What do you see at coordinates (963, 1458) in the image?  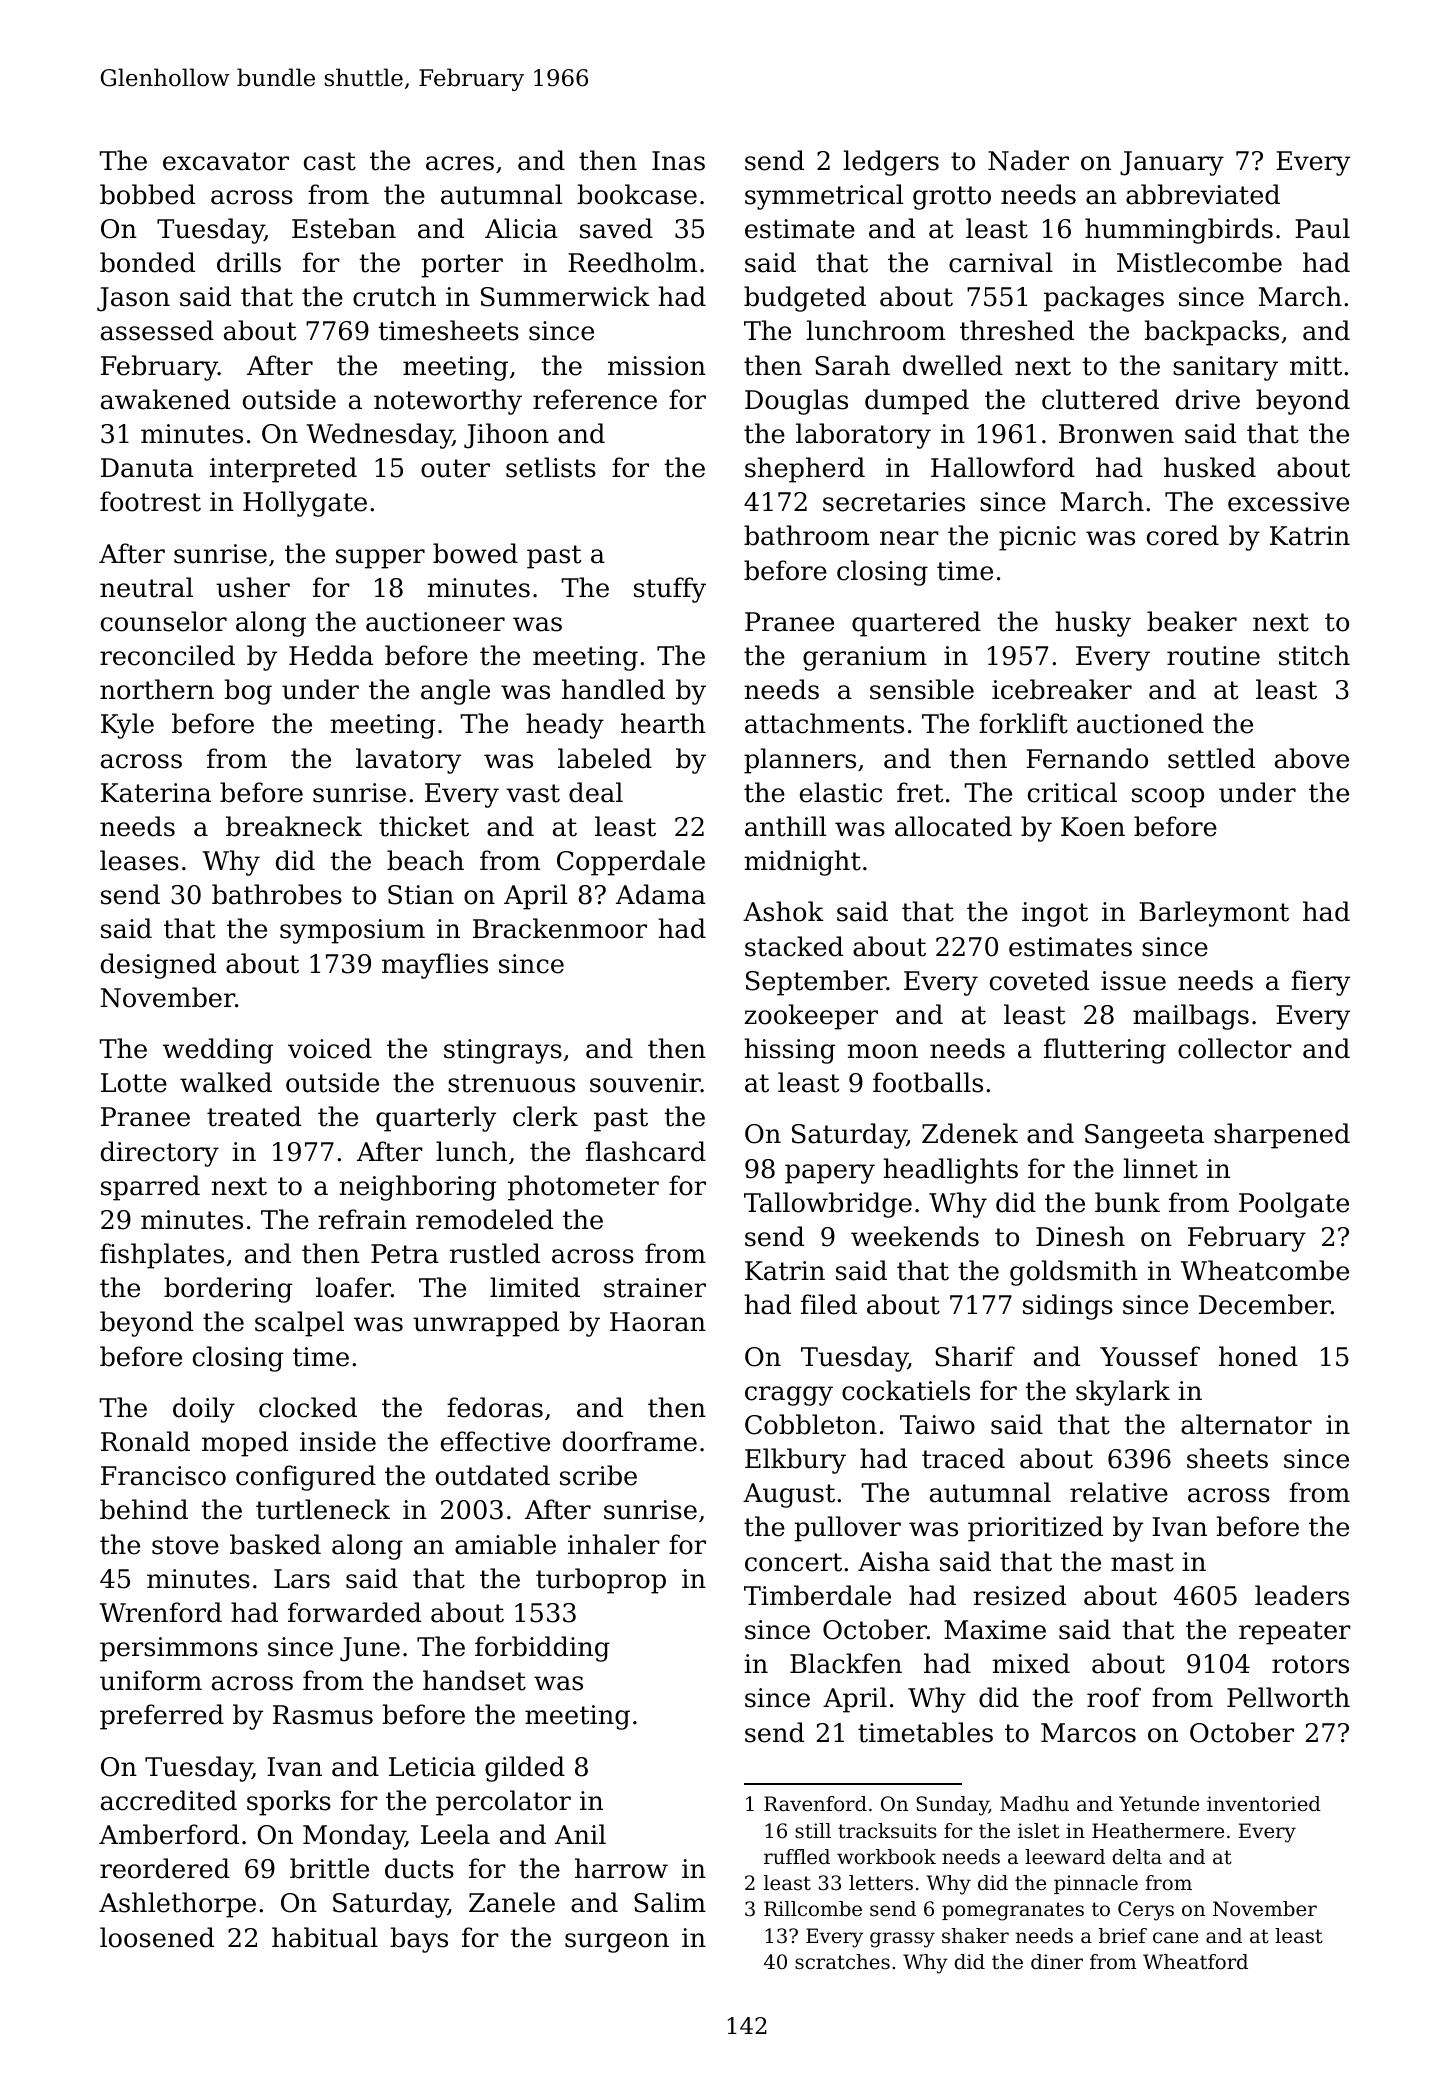 I see `traced` at bounding box center [963, 1458].
